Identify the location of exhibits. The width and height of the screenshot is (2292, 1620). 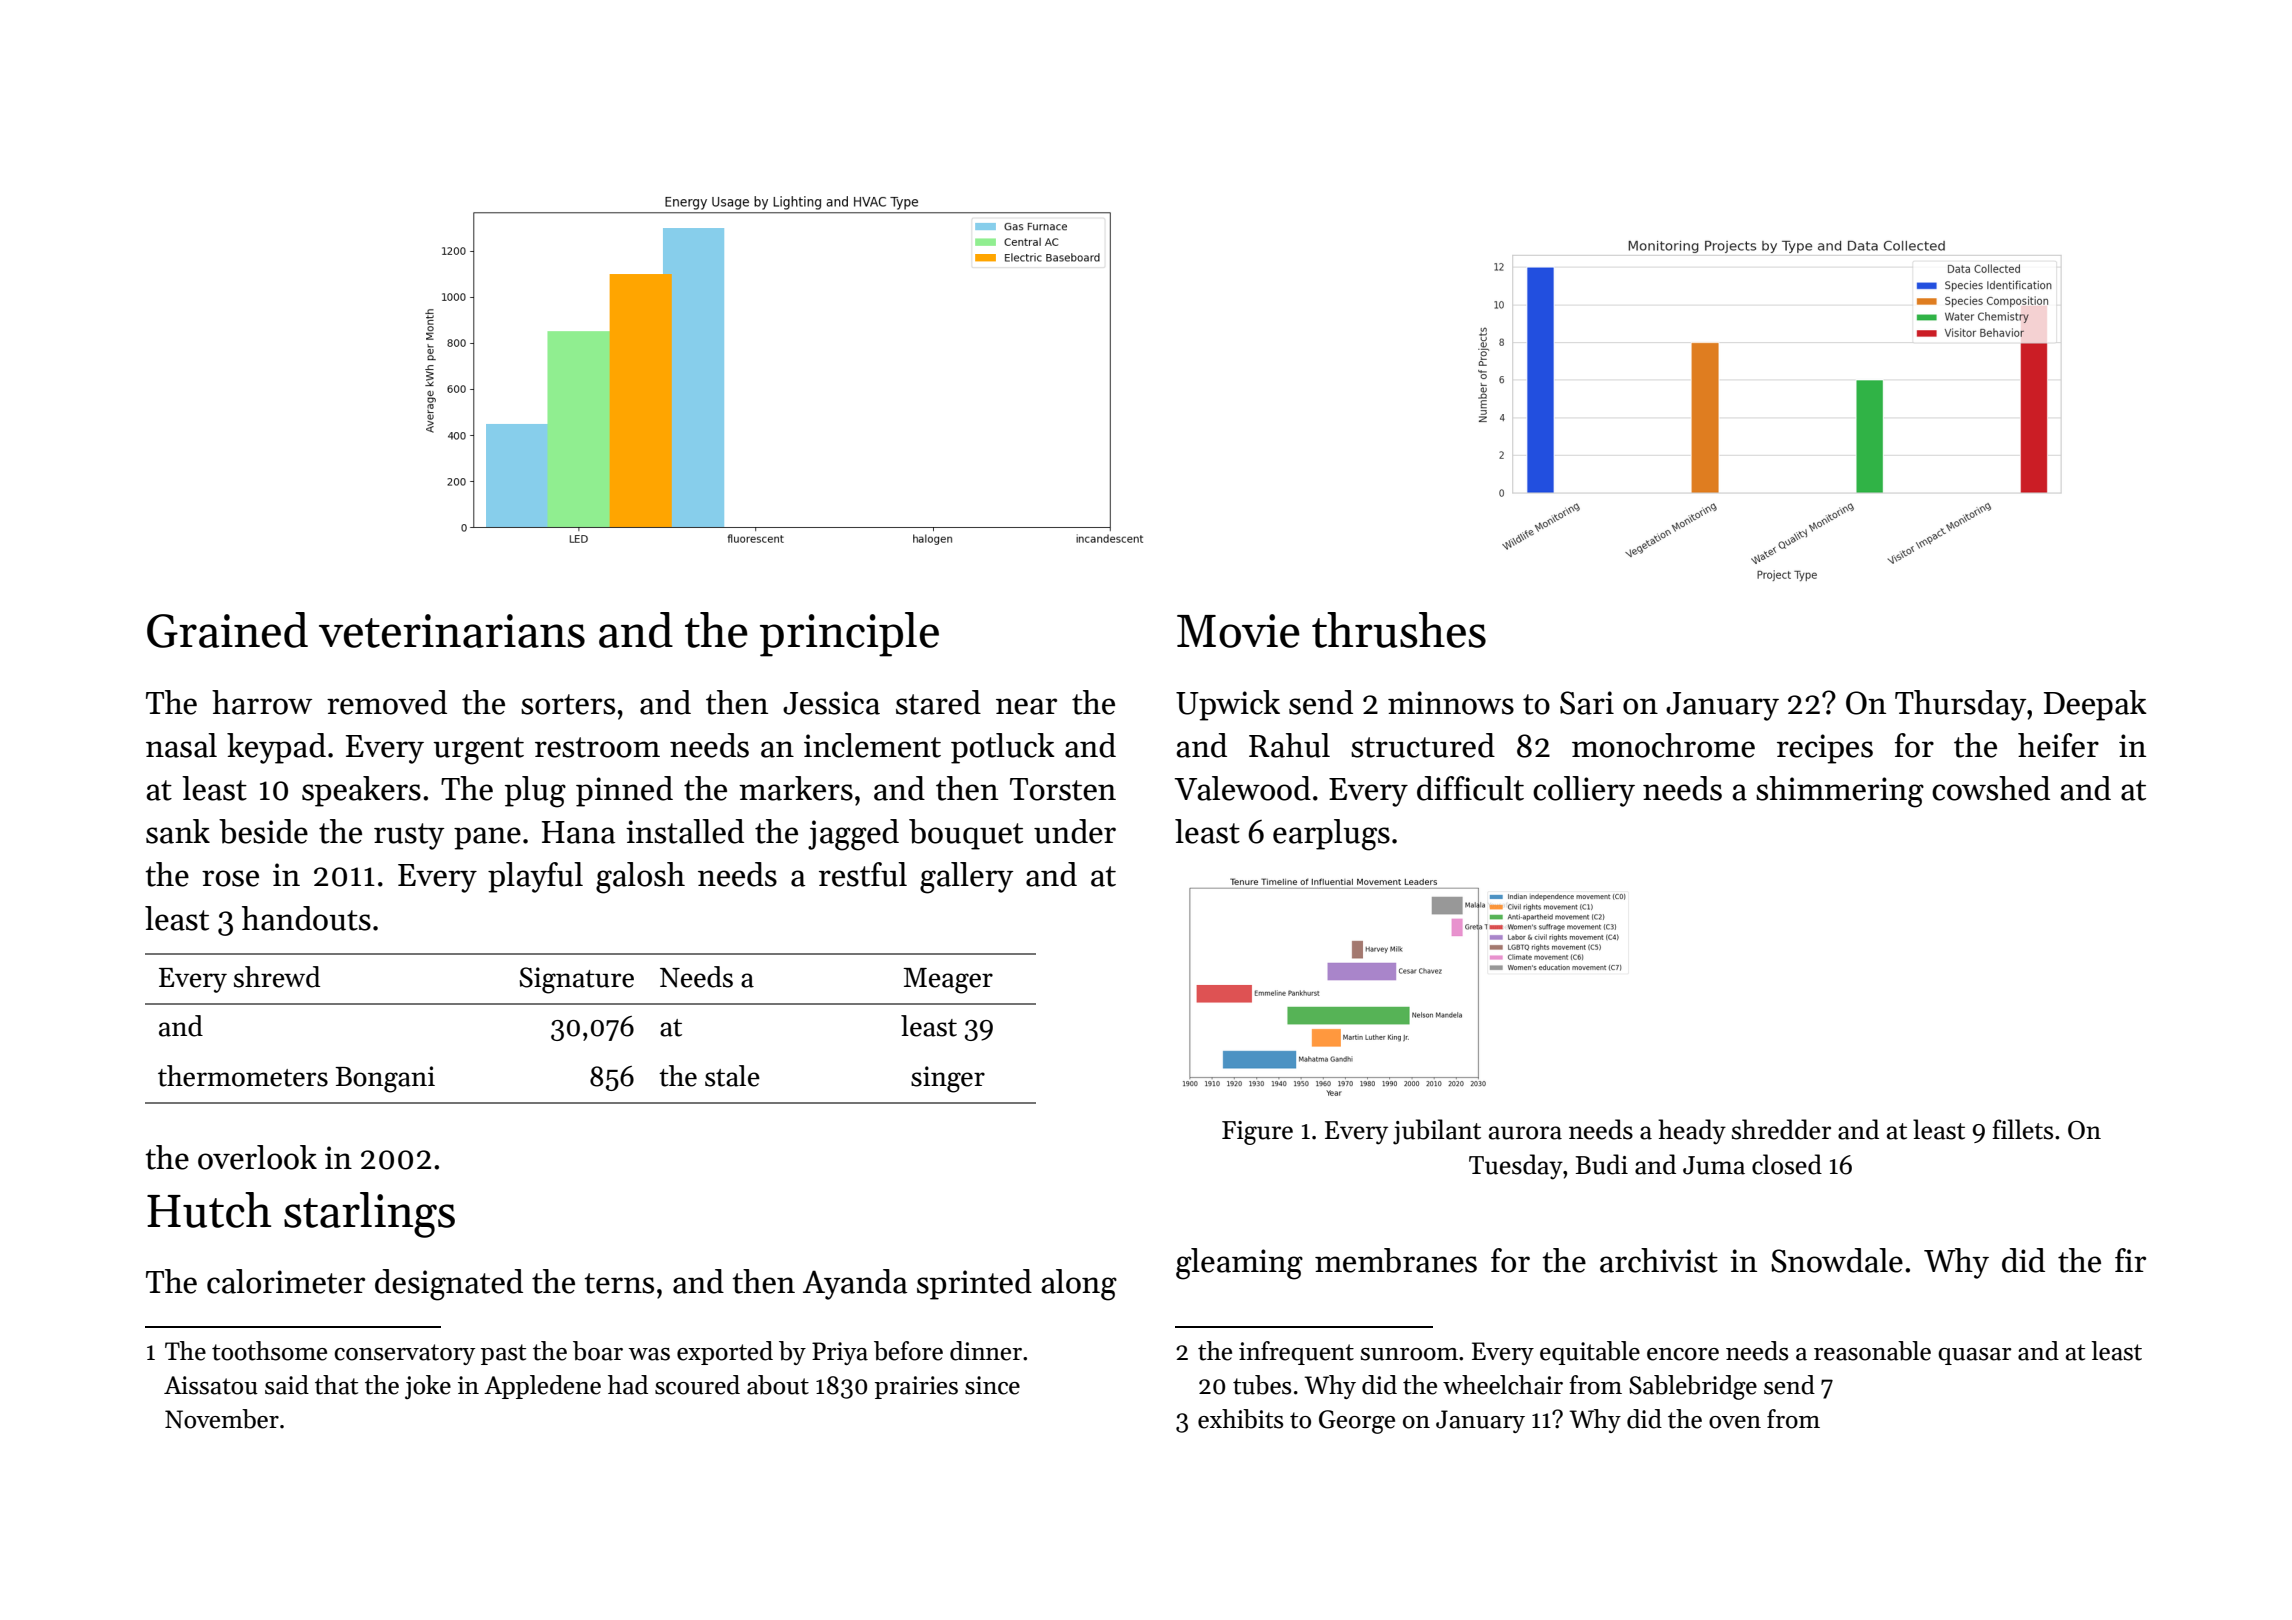
(1240, 1419).
